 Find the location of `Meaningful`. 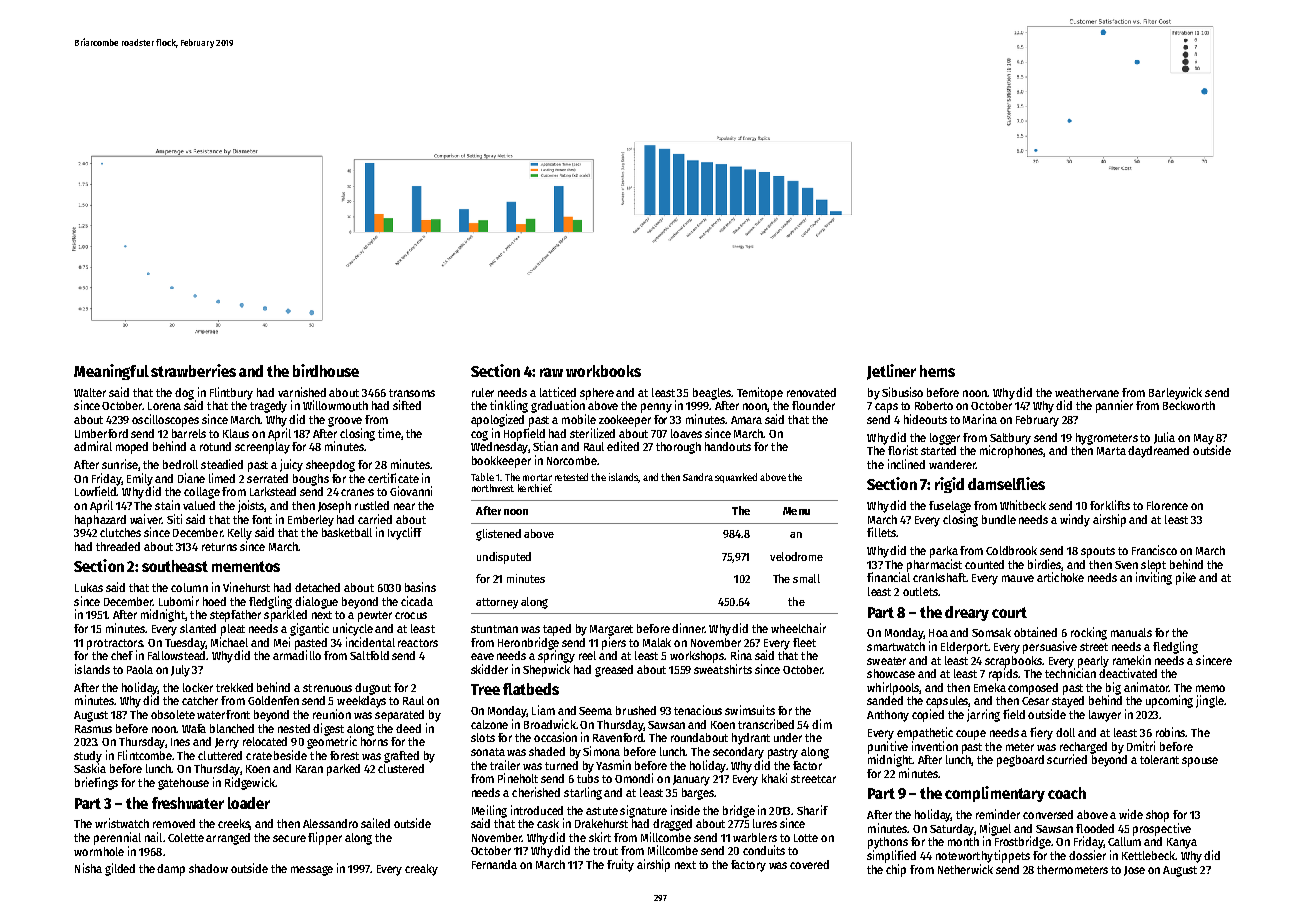

Meaningful is located at coordinates (111, 372).
